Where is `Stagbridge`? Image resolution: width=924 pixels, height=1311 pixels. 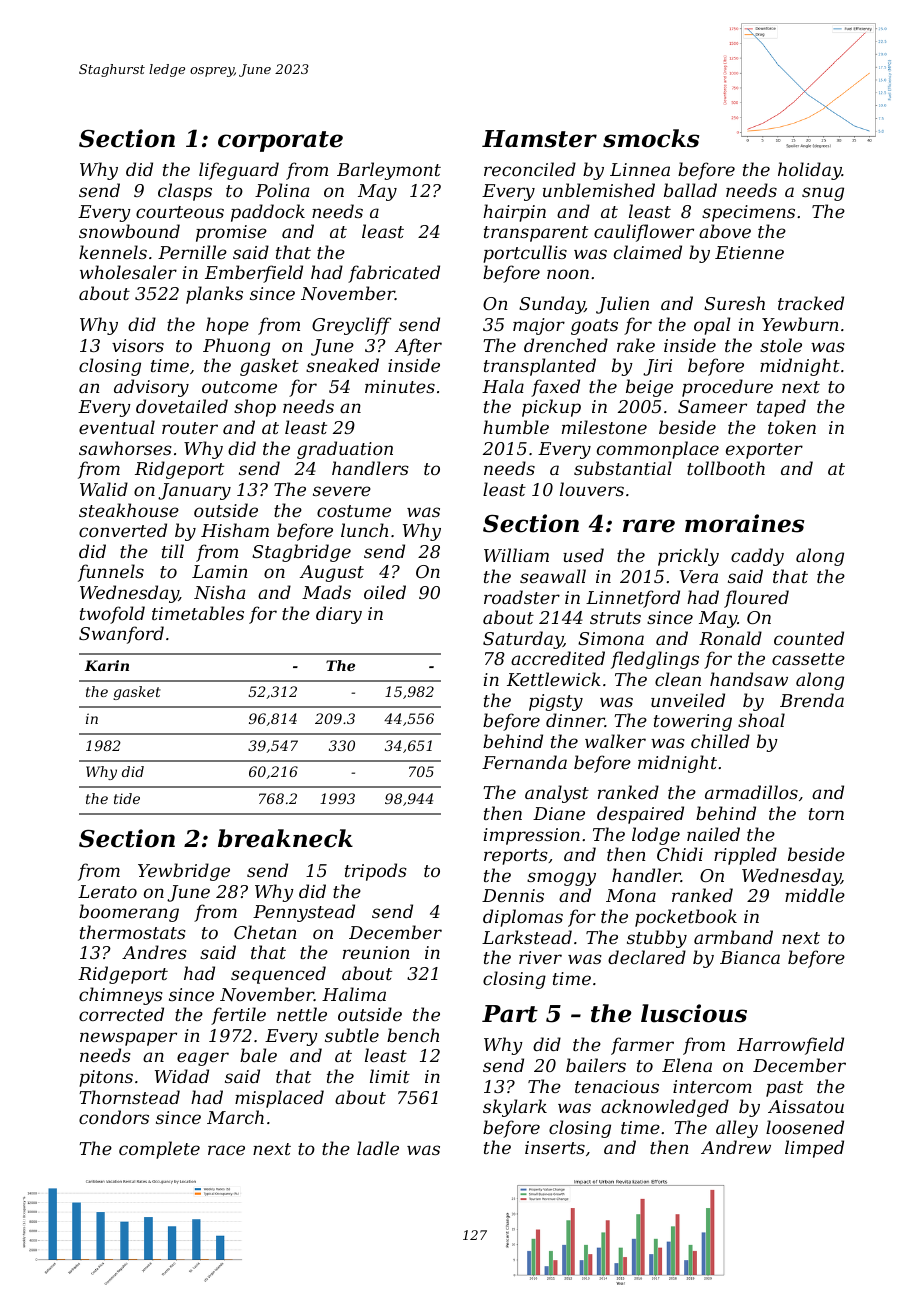
Stagbridge is located at coordinates (301, 553).
